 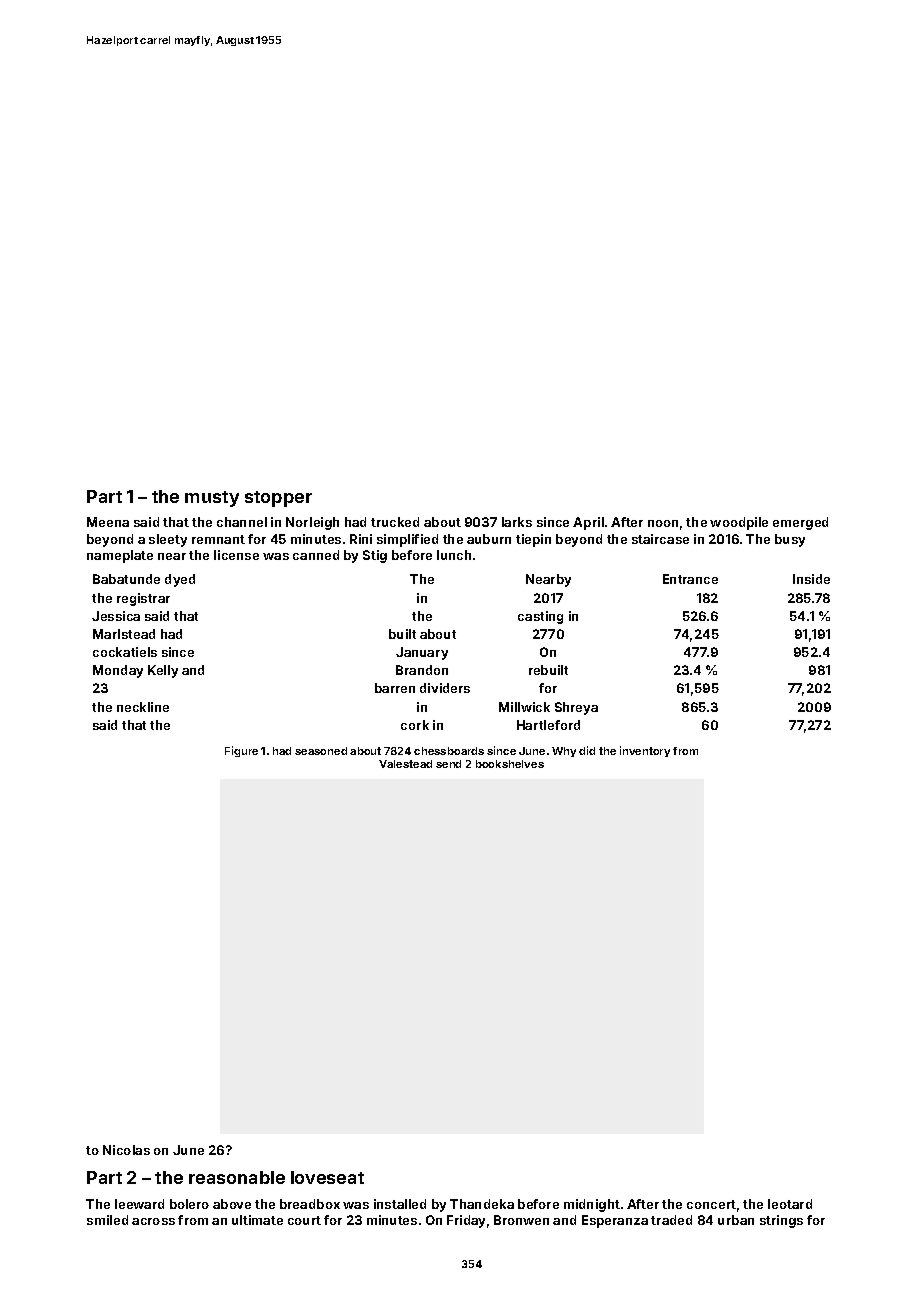 What do you see at coordinates (153, 1221) in the screenshot?
I see `across` at bounding box center [153, 1221].
